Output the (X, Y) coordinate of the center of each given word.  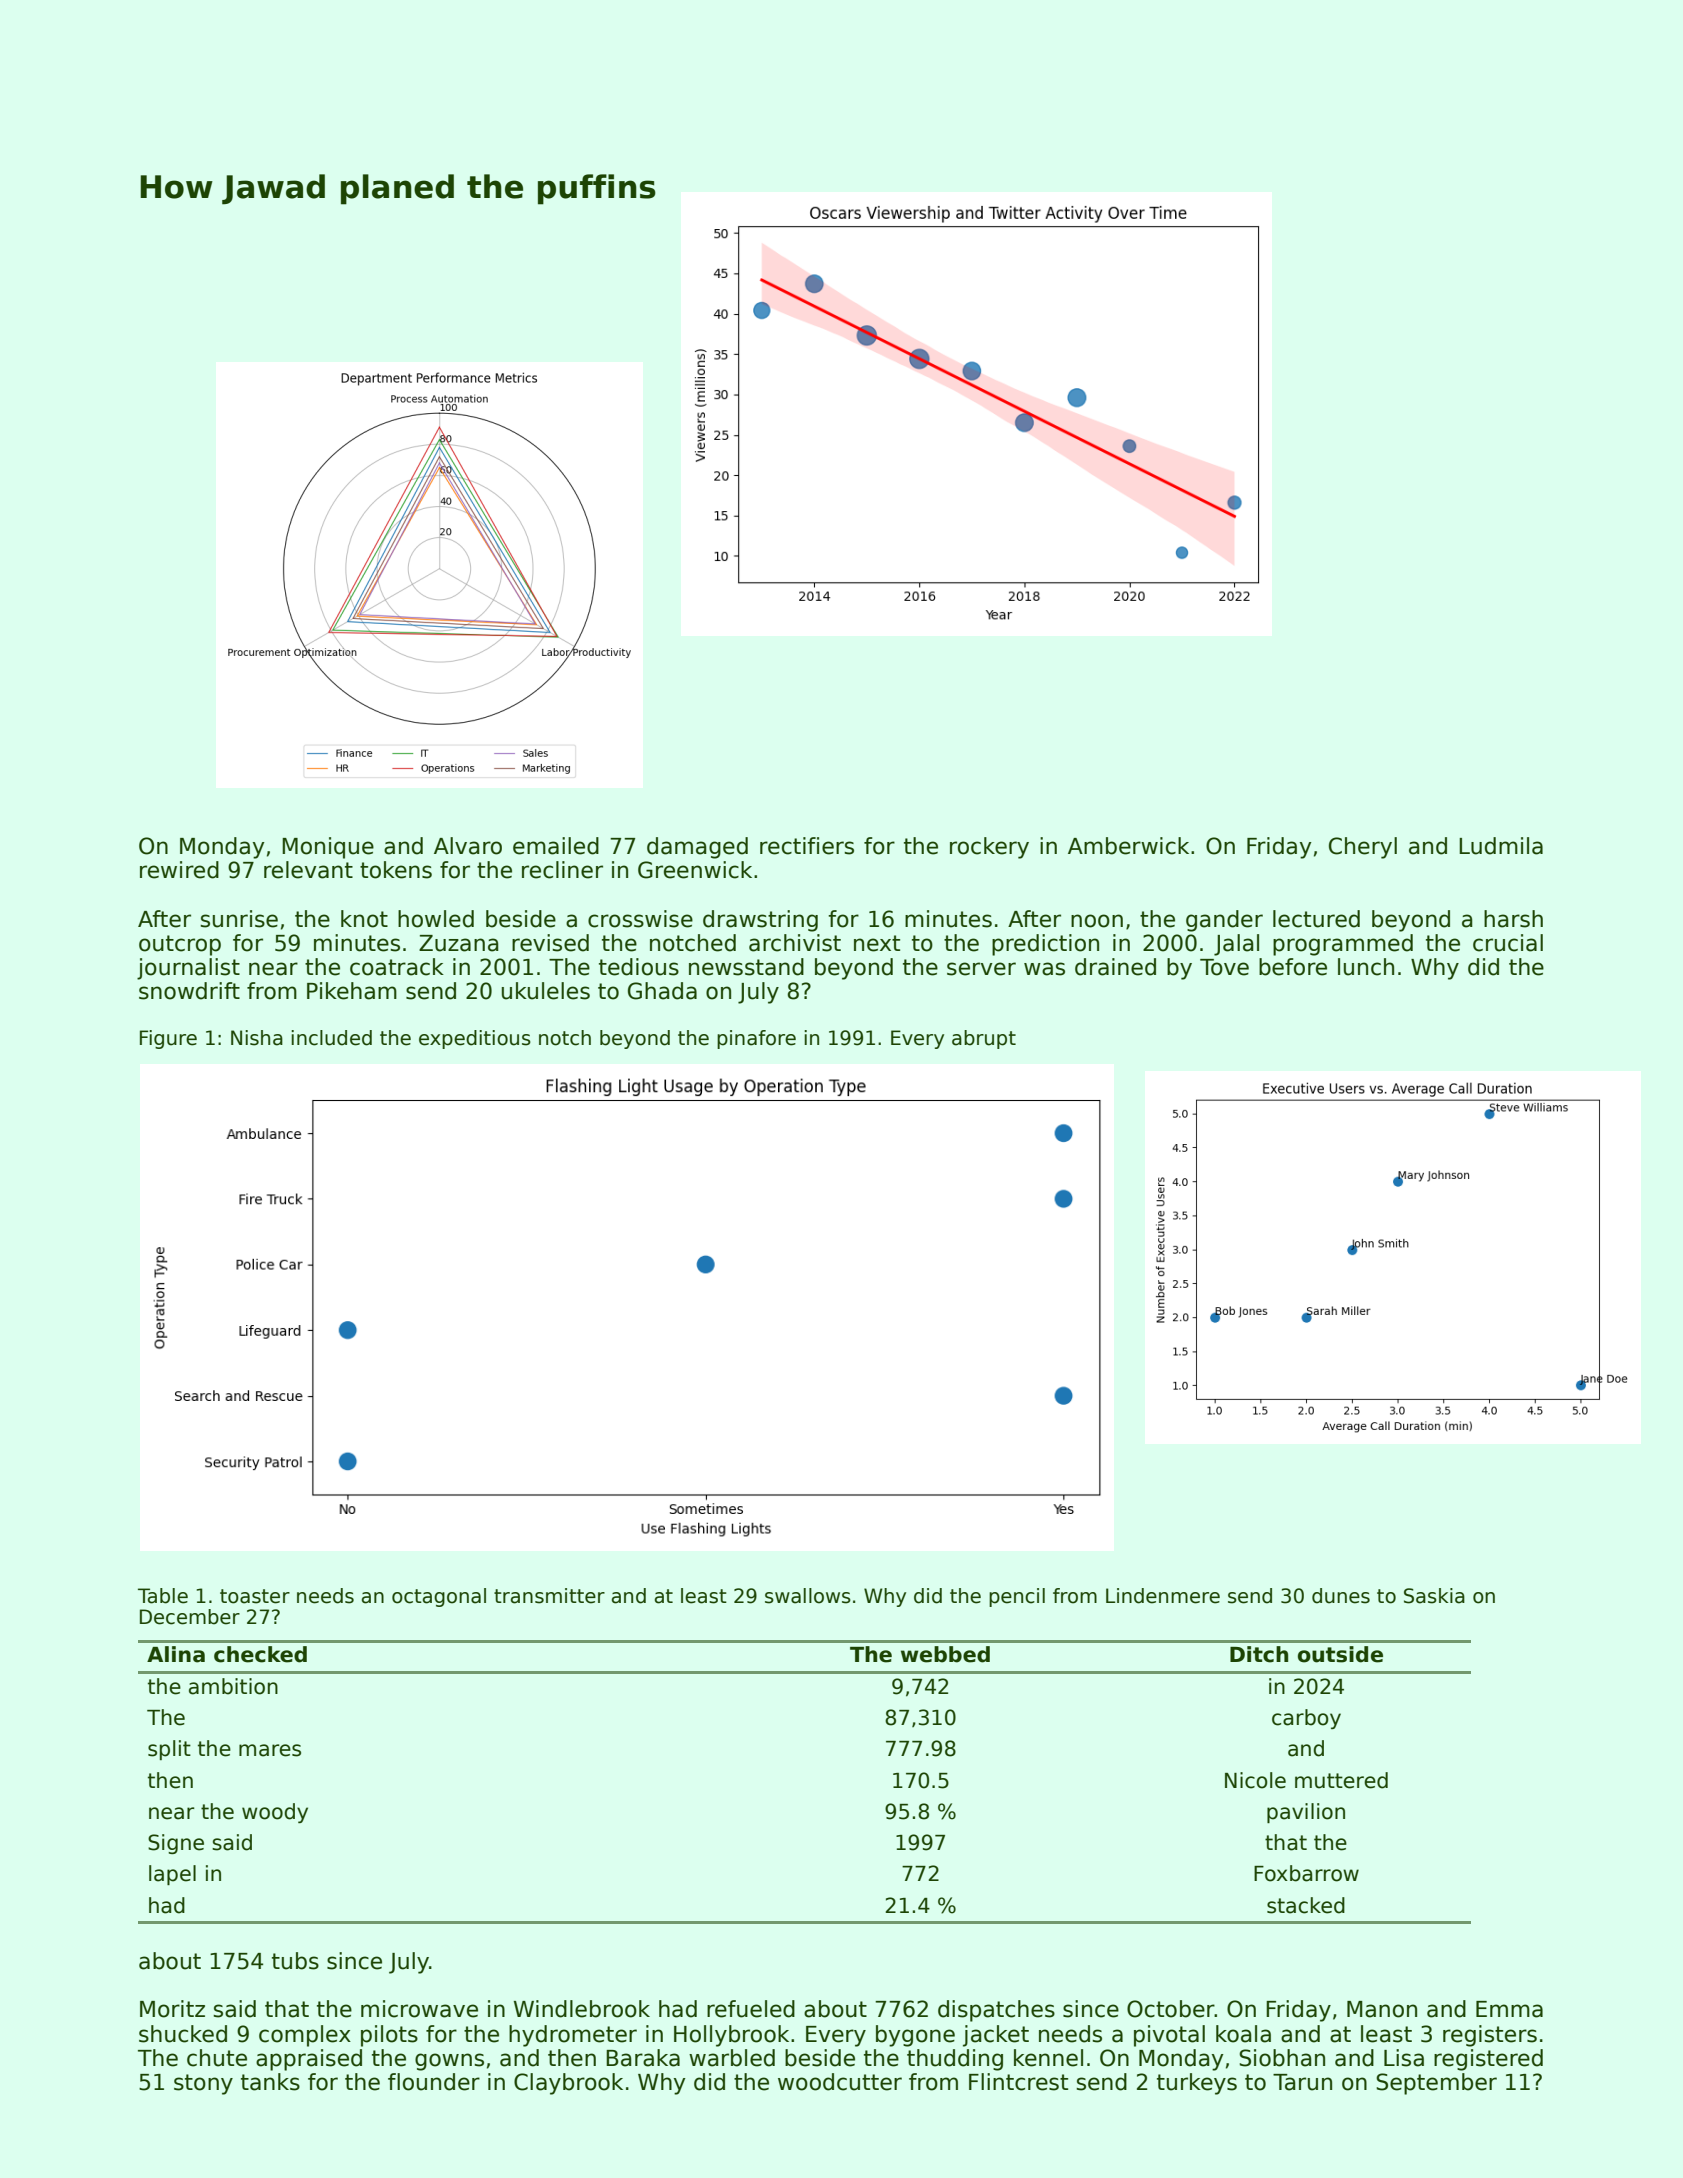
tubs (295, 1961)
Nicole (1255, 1780)
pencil (1017, 1597)
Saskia (1434, 1596)
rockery (989, 848)
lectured (1316, 919)
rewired (179, 870)
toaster (255, 1596)
